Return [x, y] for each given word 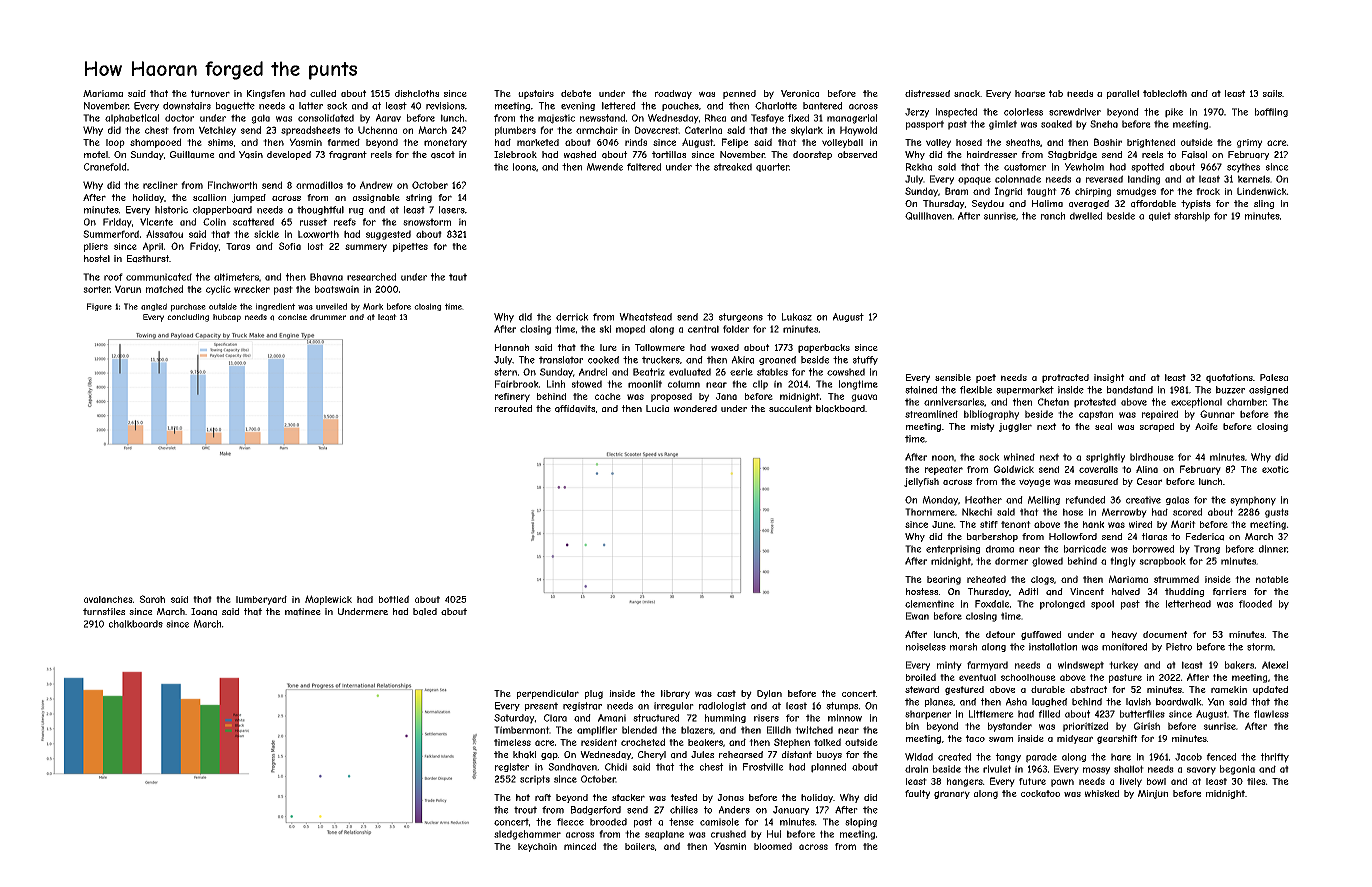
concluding [188, 318]
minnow [845, 718]
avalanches [108, 599]
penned [739, 94]
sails [1272, 93]
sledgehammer [527, 835]
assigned [1268, 390]
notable [1272, 579]
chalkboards [136, 624]
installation [1053, 647]
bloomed [773, 846]
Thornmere [930, 512]
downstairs [187, 106]
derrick [572, 317]
